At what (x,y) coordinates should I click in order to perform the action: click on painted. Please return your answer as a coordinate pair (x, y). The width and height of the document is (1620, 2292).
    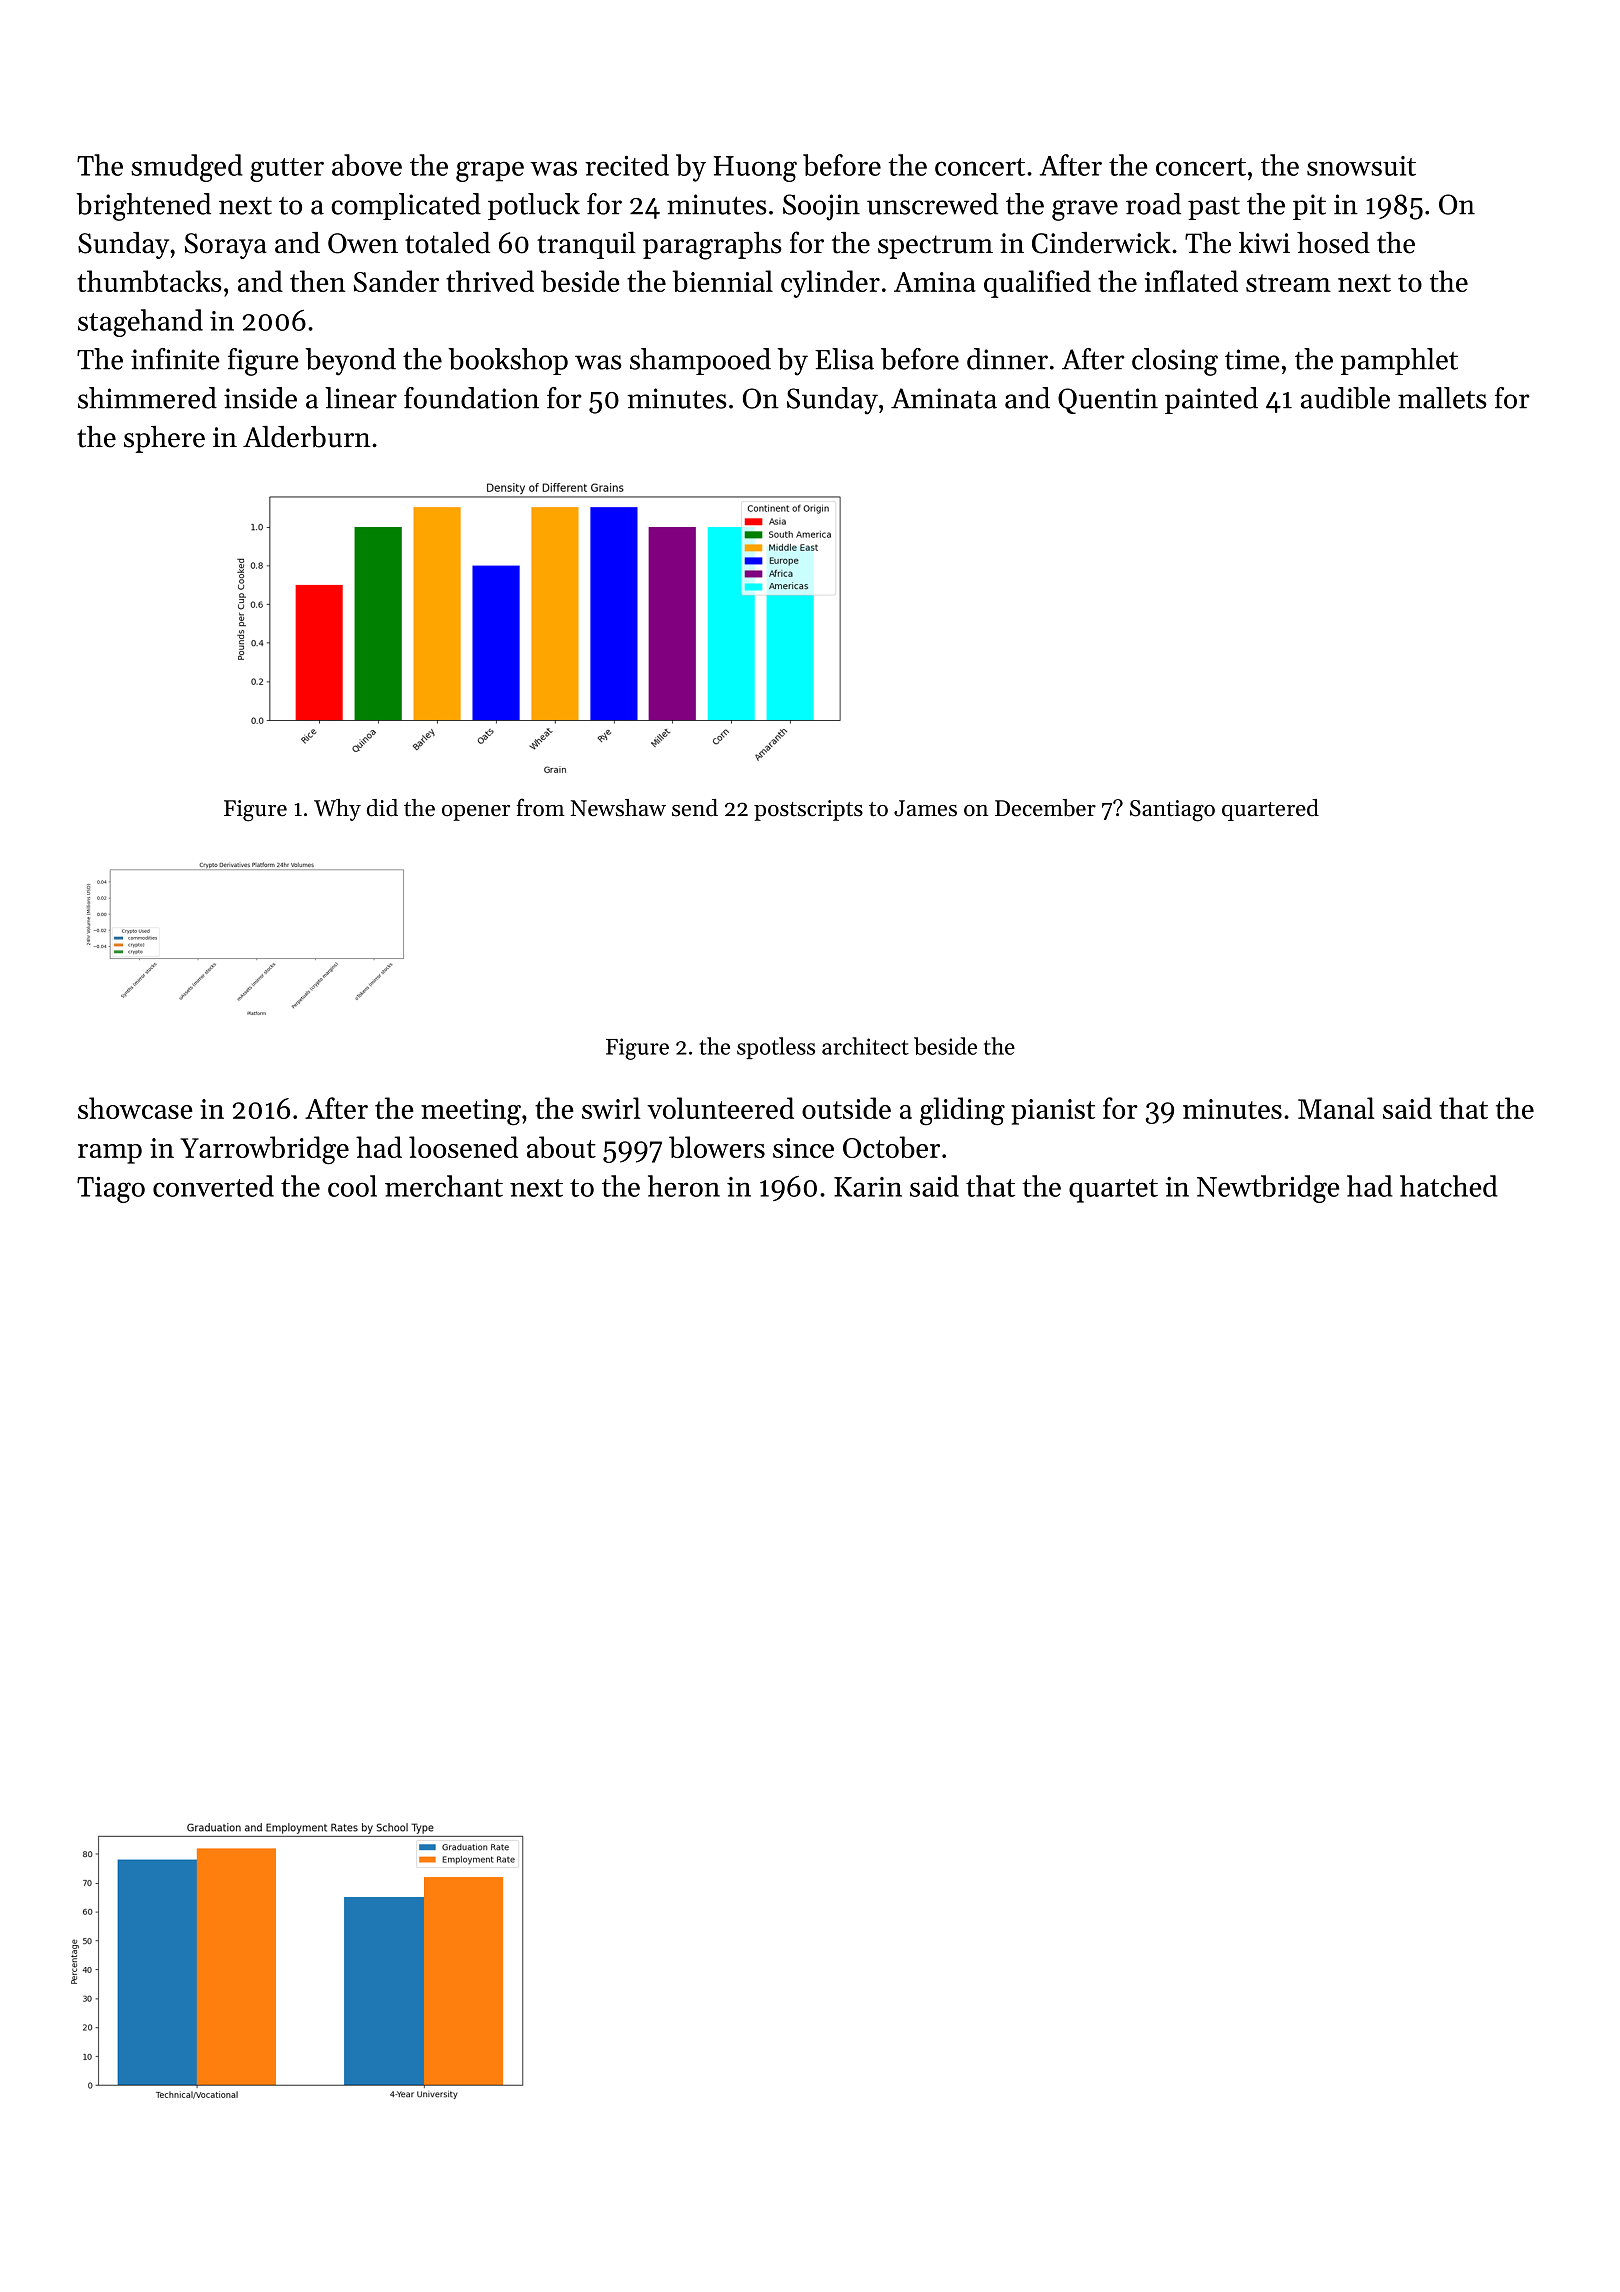
    Looking at the image, I should click on (1211, 400).
